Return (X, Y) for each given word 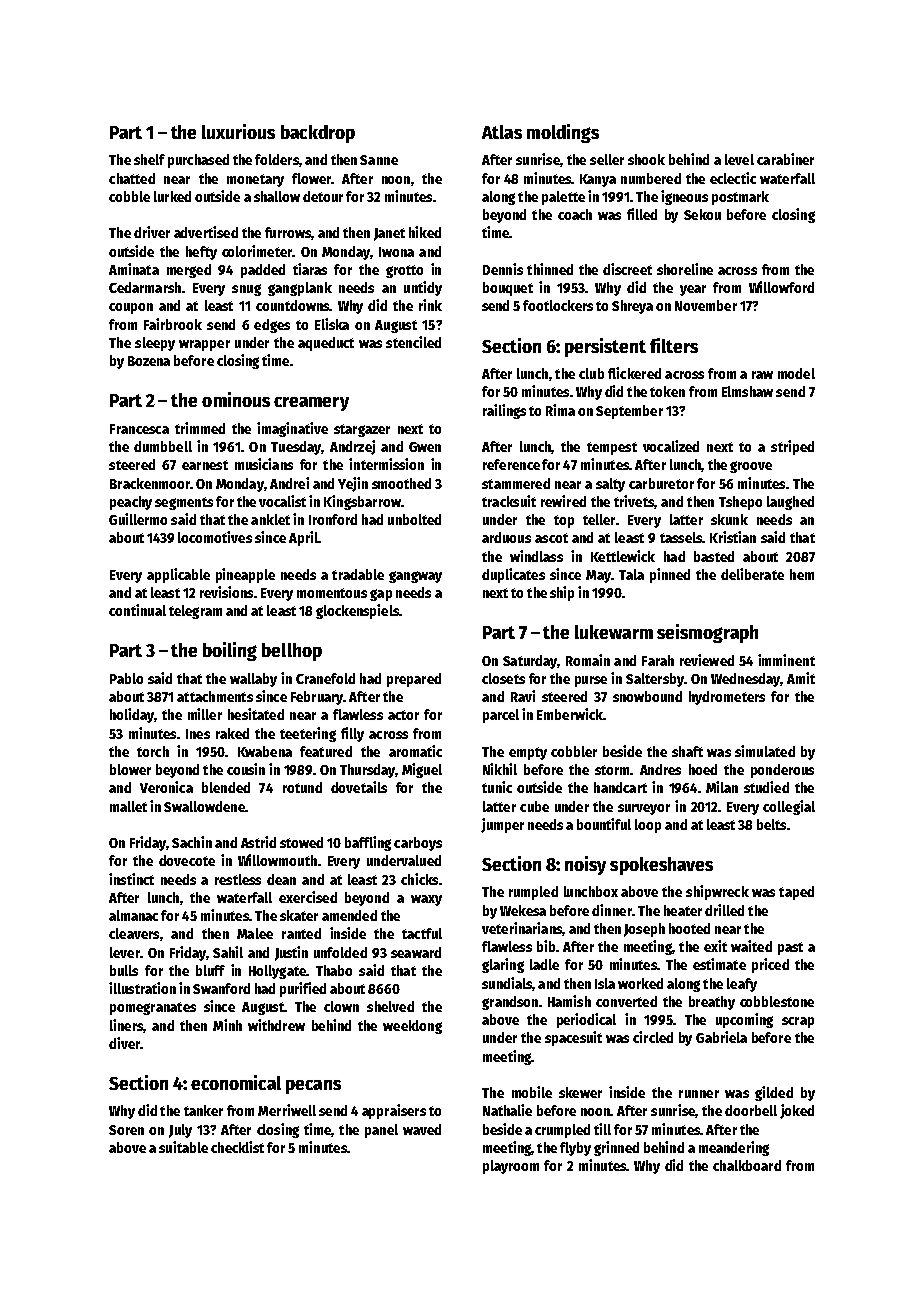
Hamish (569, 1001)
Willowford (781, 287)
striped (792, 447)
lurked (172, 196)
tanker (203, 1110)
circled (653, 1037)
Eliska (332, 324)
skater (299, 915)
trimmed (200, 428)
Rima (560, 410)
